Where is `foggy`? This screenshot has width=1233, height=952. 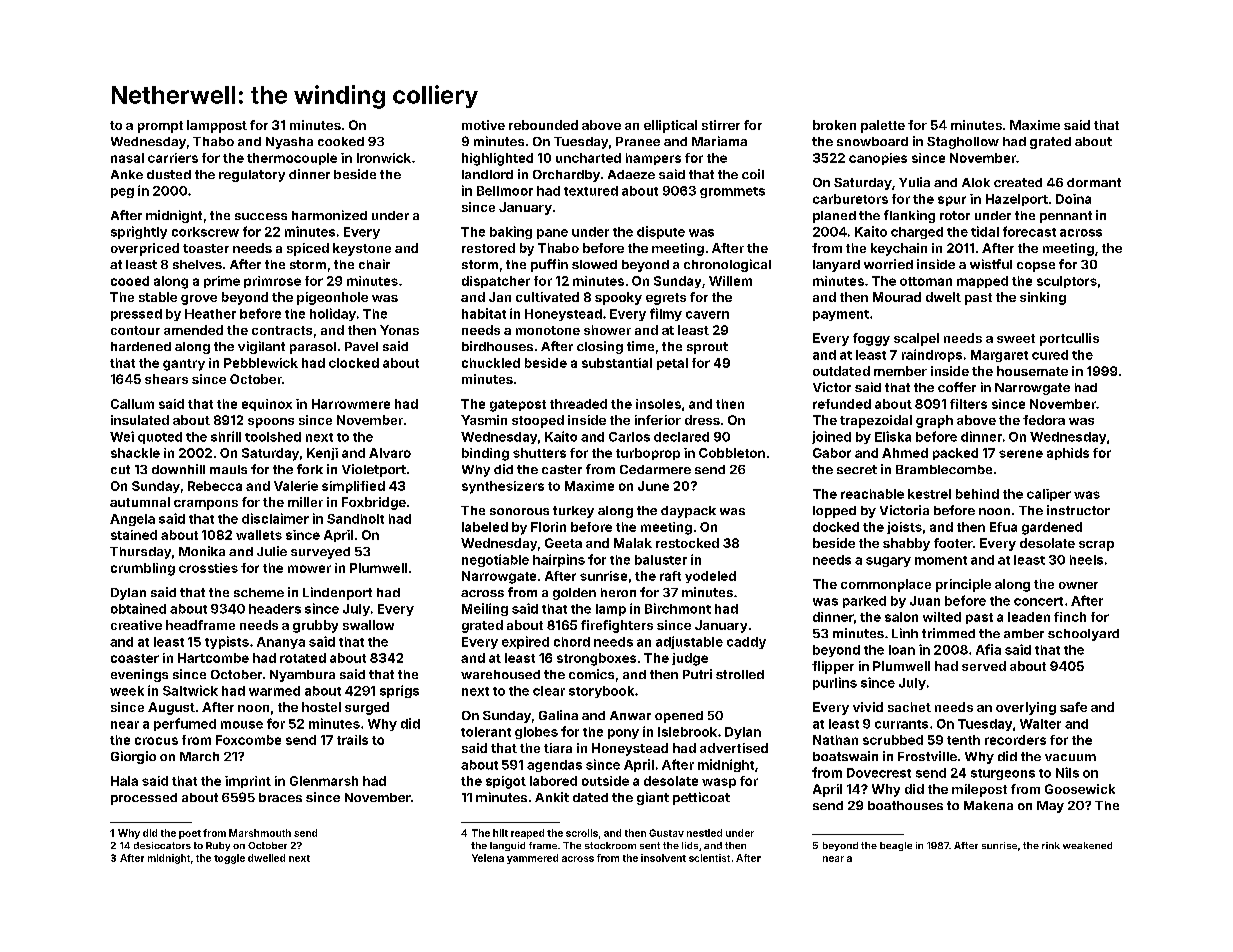
foggy is located at coordinates (871, 339).
